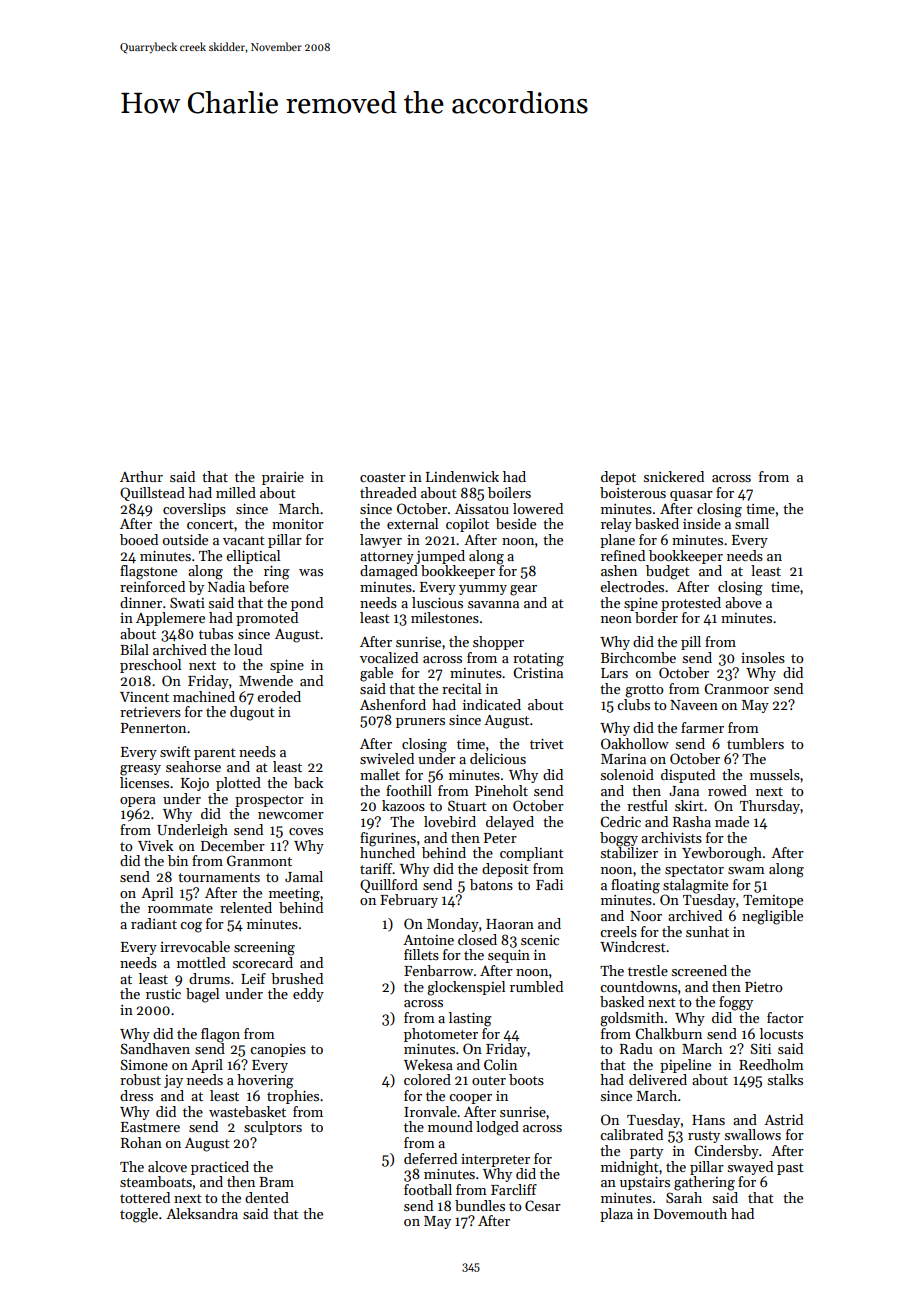 The height and width of the document is (1308, 924). What do you see at coordinates (498, 758) in the document?
I see `delicious` at bounding box center [498, 758].
